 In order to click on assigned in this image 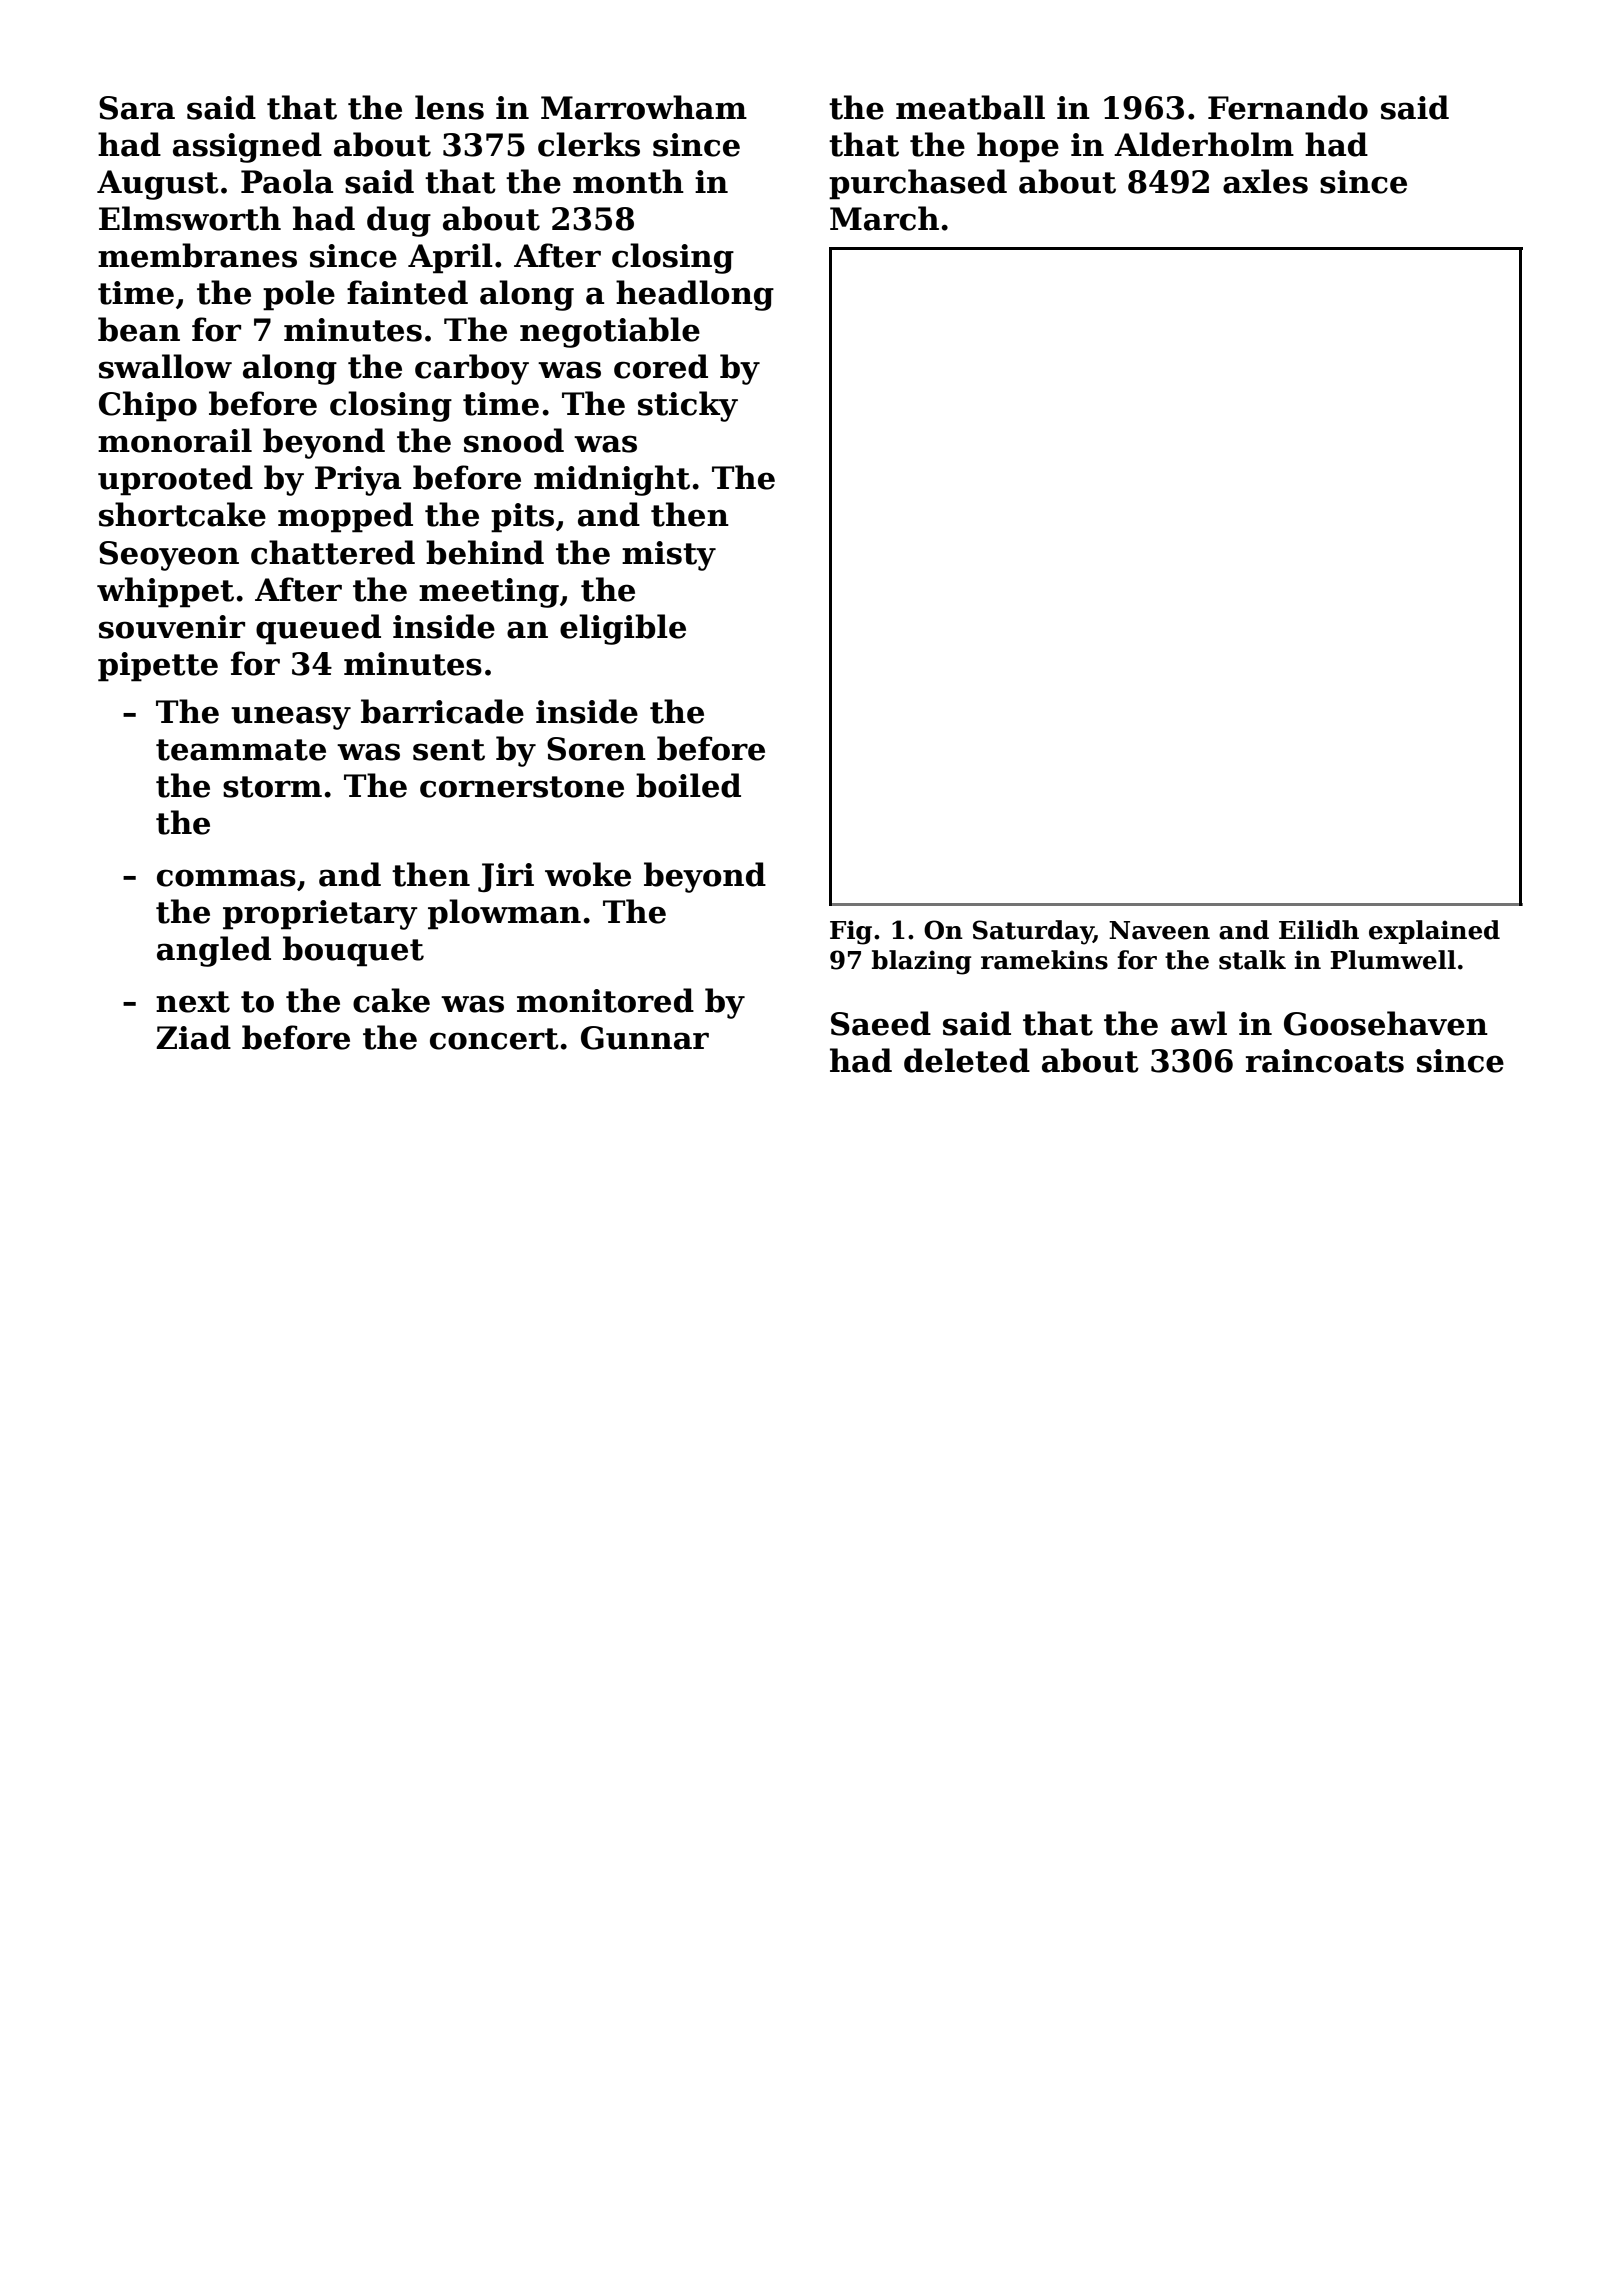, I will do `click(247, 147)`.
